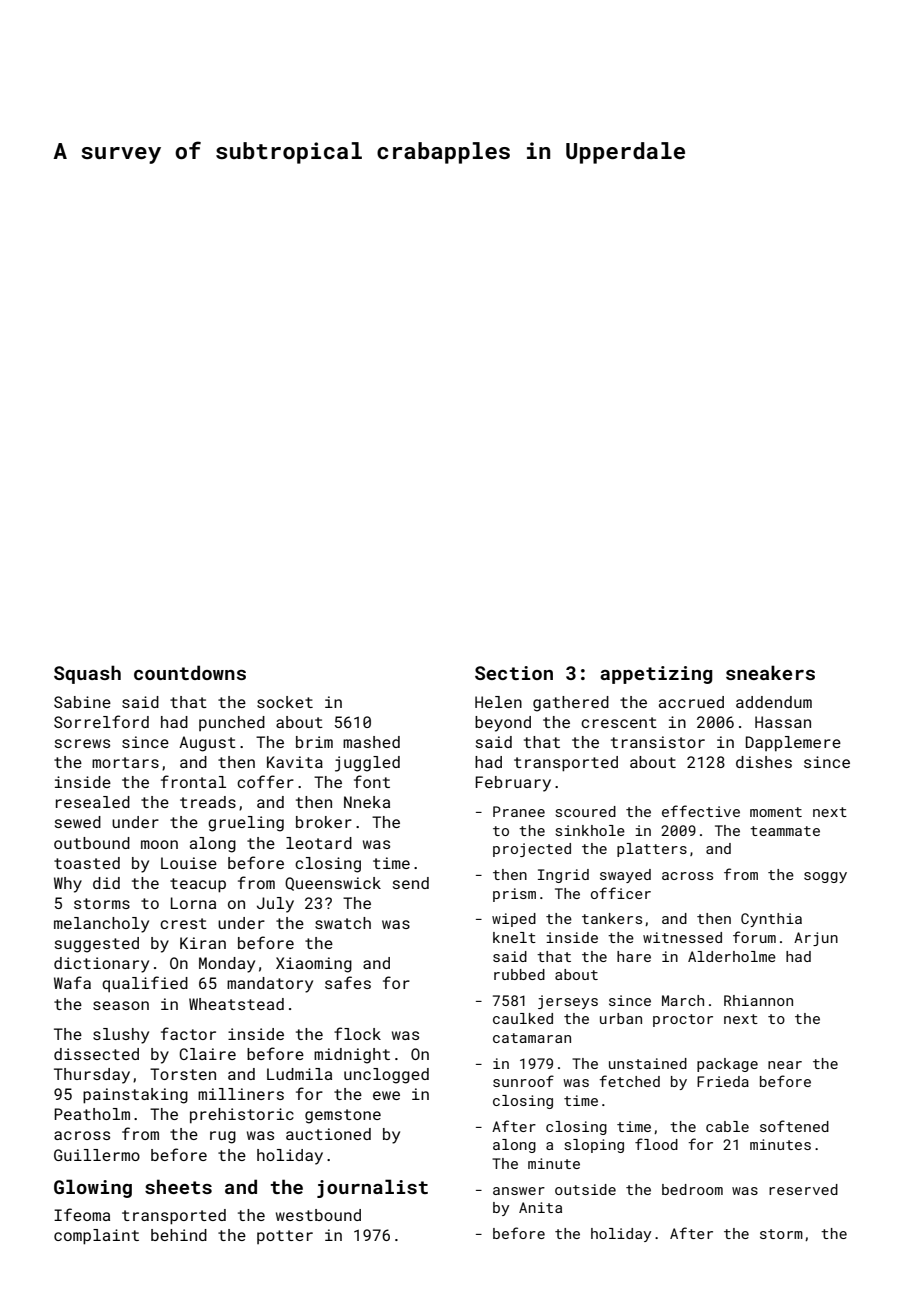 This document has width=908, height=1316. Describe the element at coordinates (343, 1116) in the document. I see `gemstone` at that location.
